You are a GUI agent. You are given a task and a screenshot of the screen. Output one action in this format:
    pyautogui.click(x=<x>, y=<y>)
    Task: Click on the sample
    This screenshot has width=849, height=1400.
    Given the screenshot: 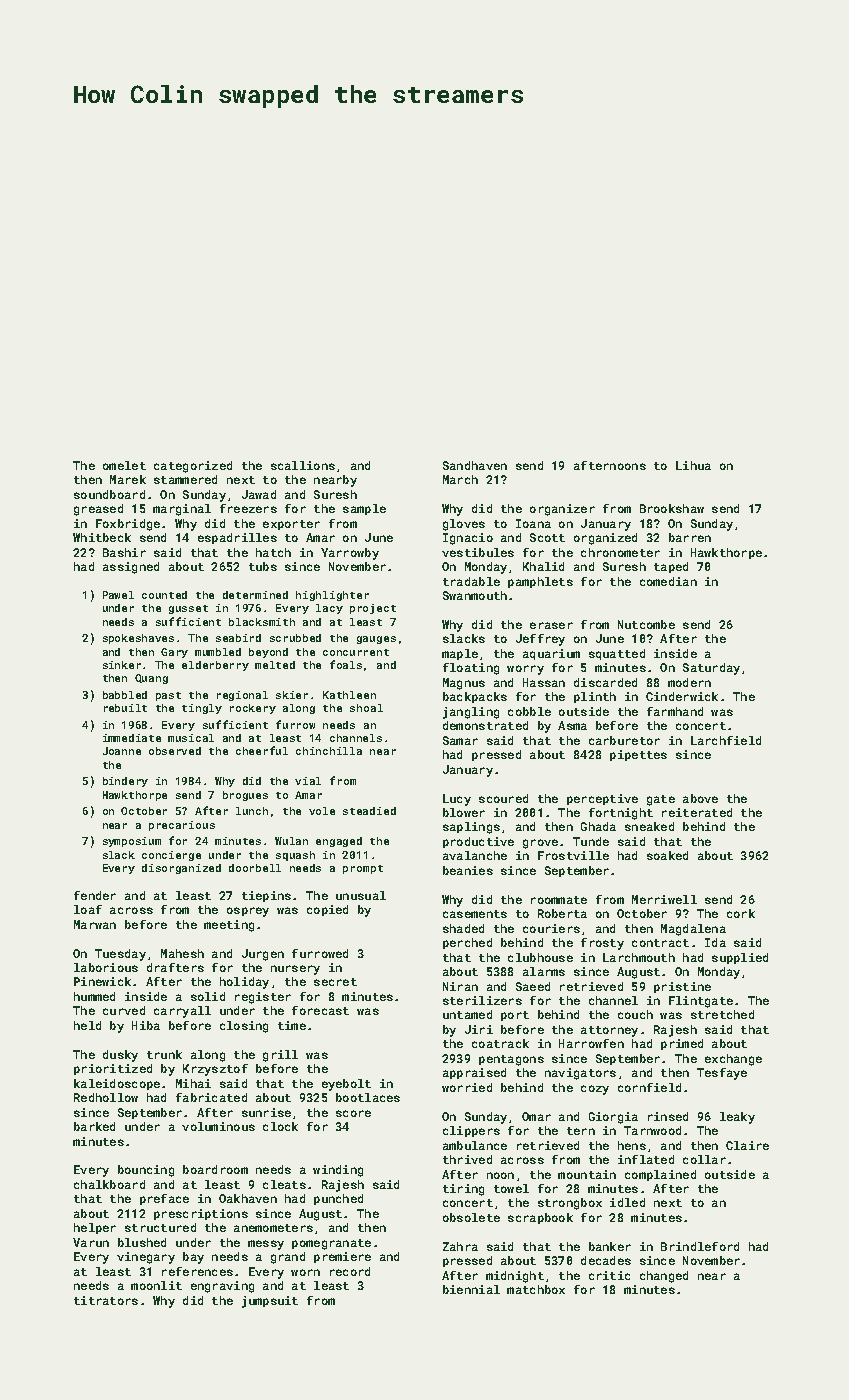 What is the action you would take?
    pyautogui.click(x=364, y=509)
